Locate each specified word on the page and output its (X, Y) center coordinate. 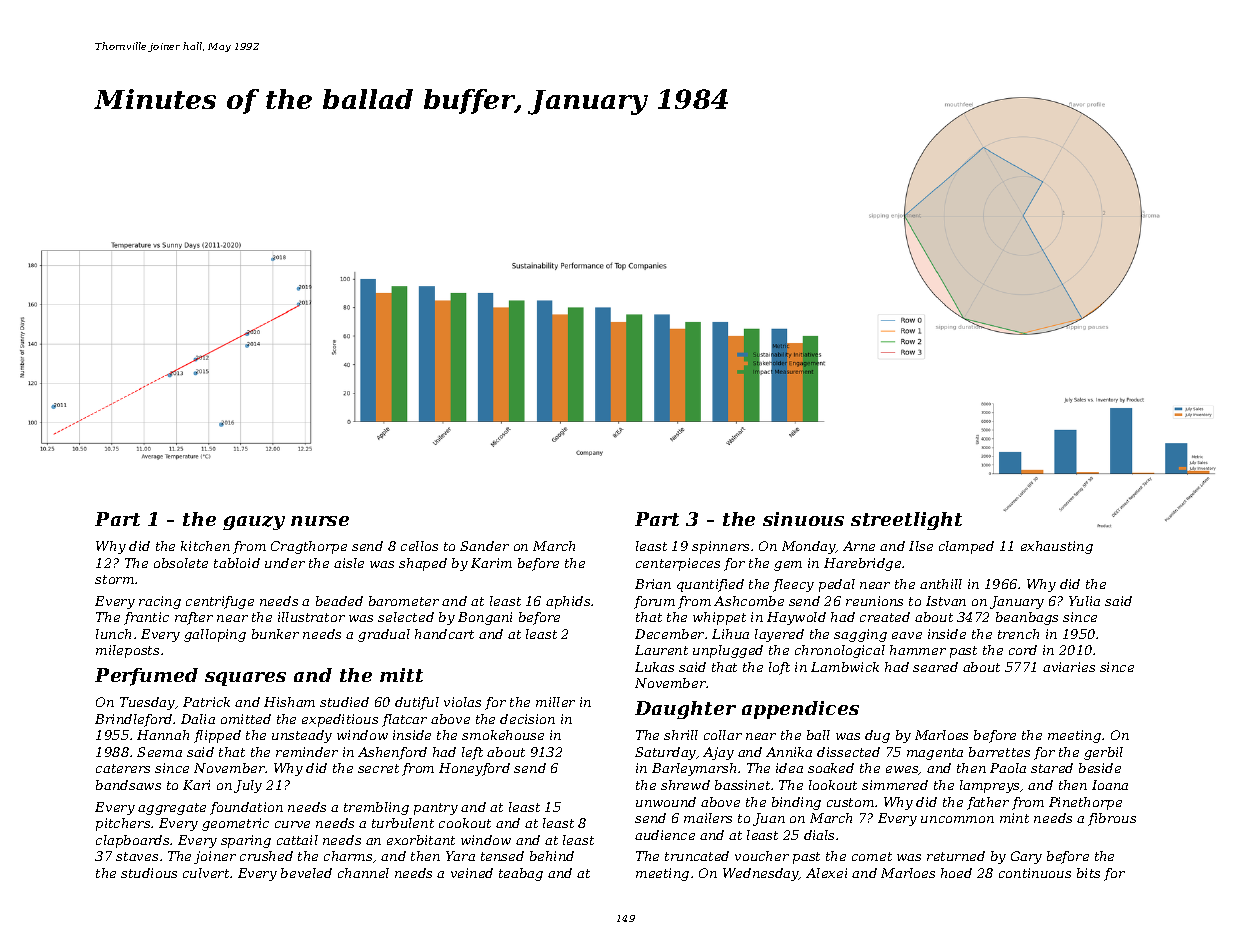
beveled (306, 873)
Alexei (826, 873)
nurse (320, 521)
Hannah (163, 735)
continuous (1035, 873)
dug (877, 736)
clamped (966, 547)
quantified (710, 585)
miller (555, 702)
